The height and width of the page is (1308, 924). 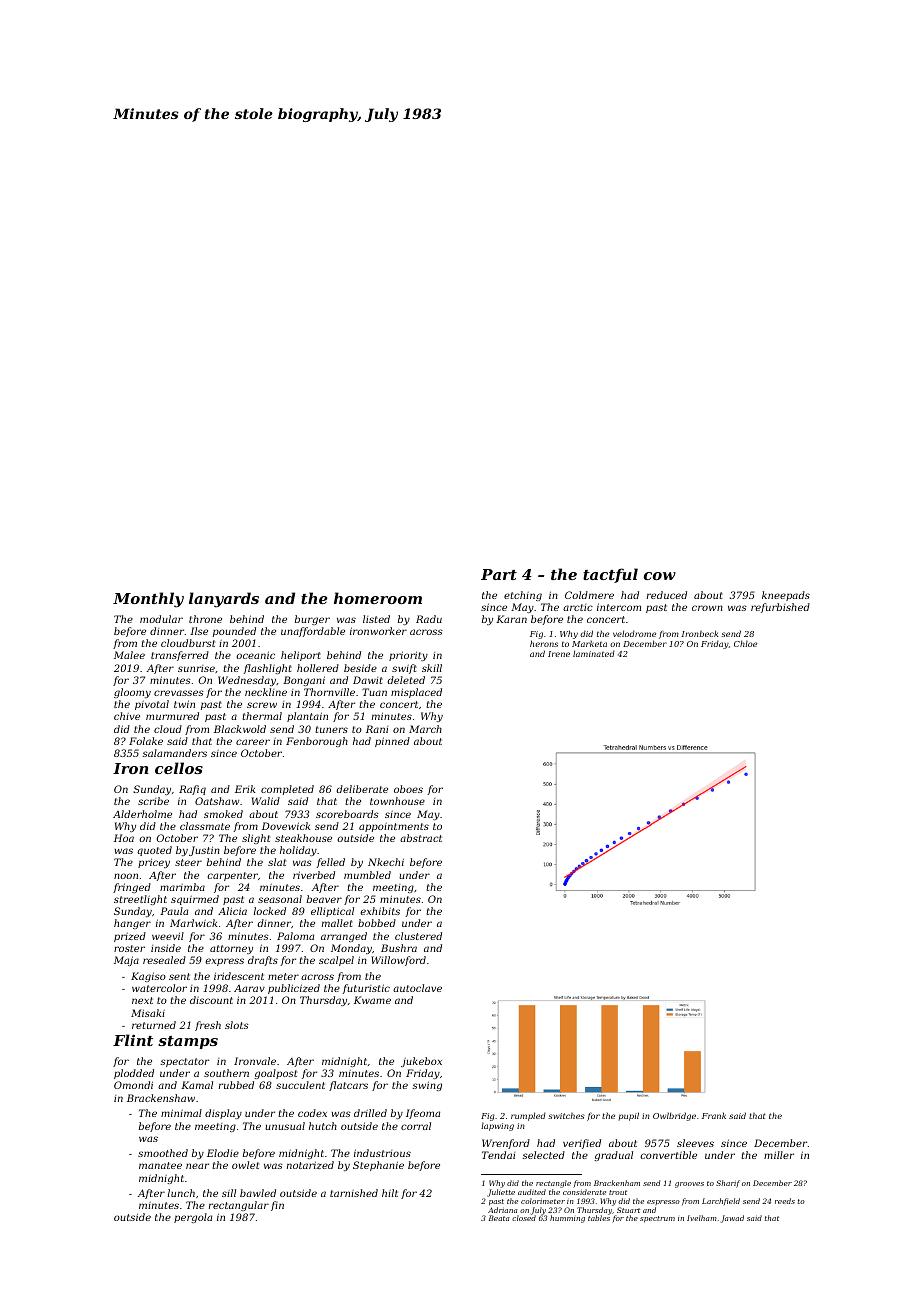 I want to click on Part, so click(x=499, y=574).
